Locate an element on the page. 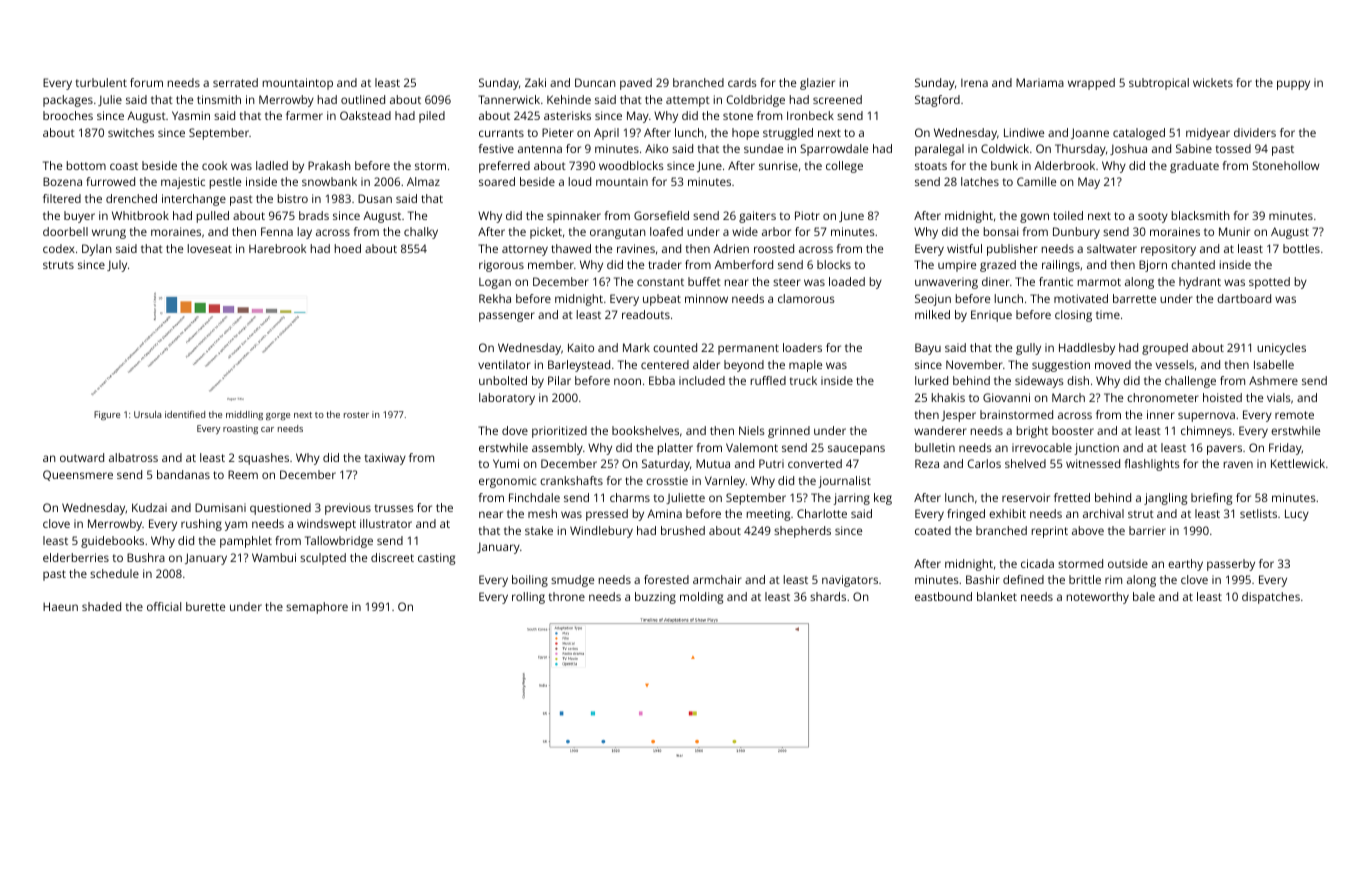 The height and width of the page is (887, 1372). passenger is located at coordinates (507, 317).
